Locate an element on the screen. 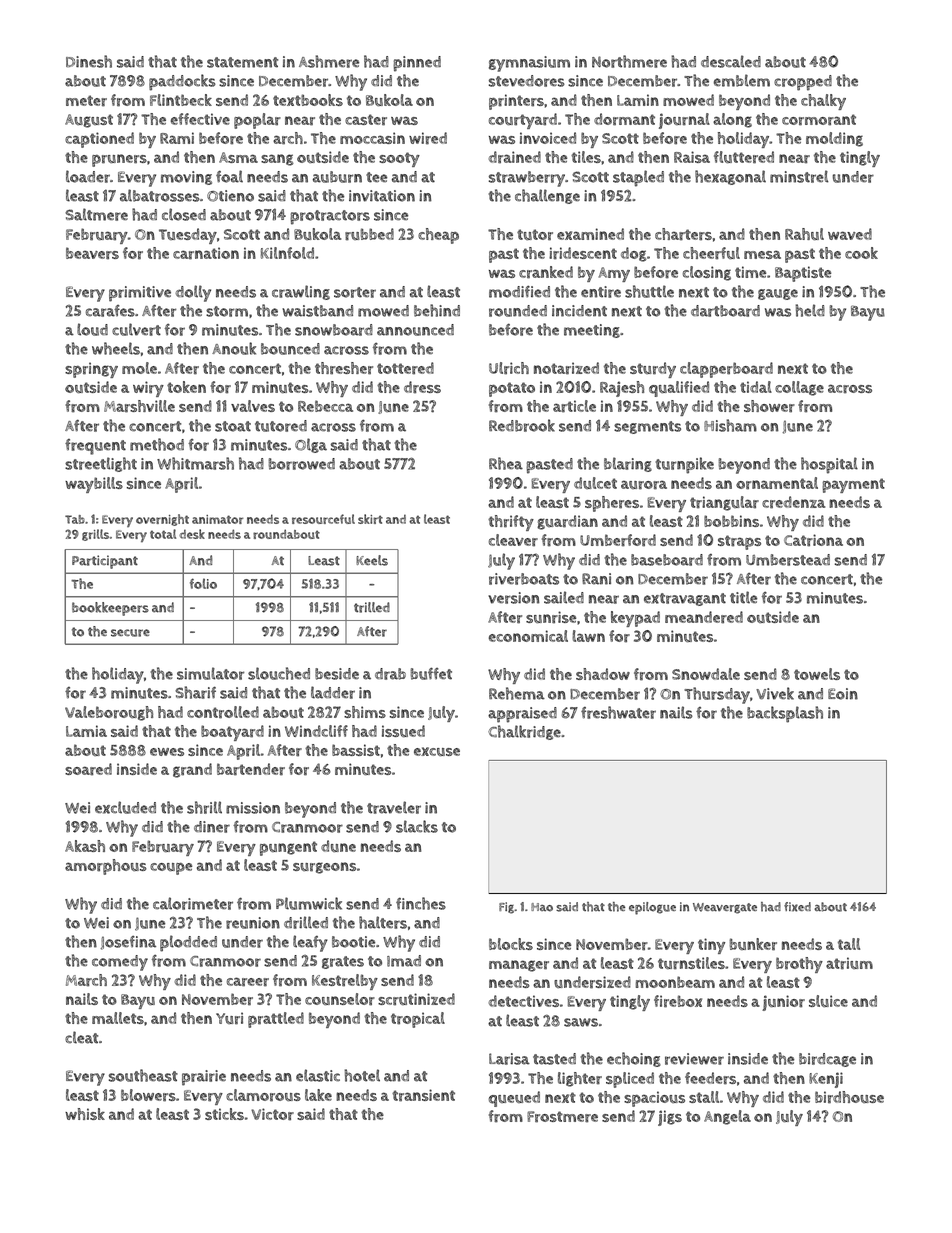 This screenshot has height=1233, width=952. descaled is located at coordinates (731, 61).
